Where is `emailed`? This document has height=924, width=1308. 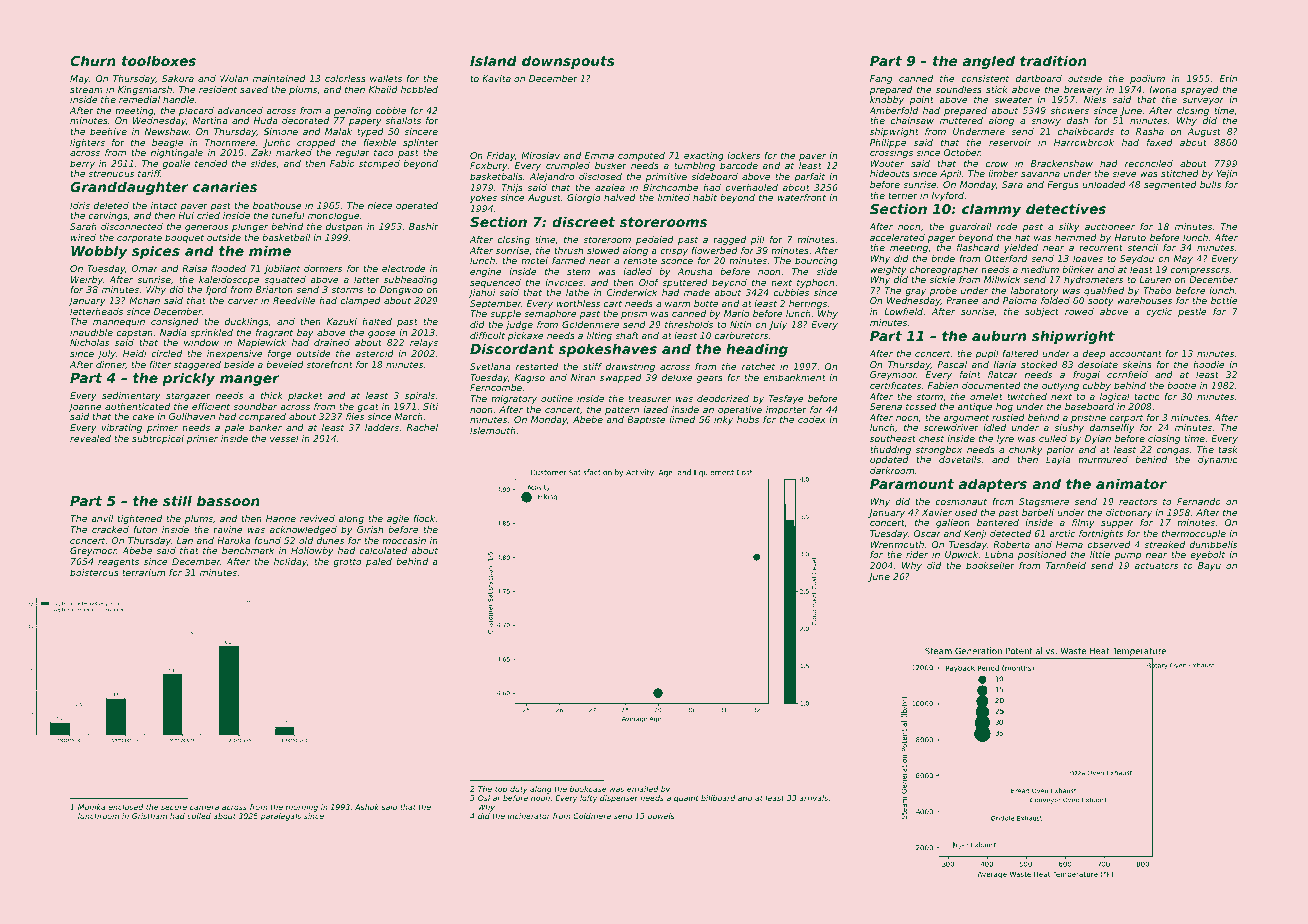
emailed is located at coordinates (642, 789).
